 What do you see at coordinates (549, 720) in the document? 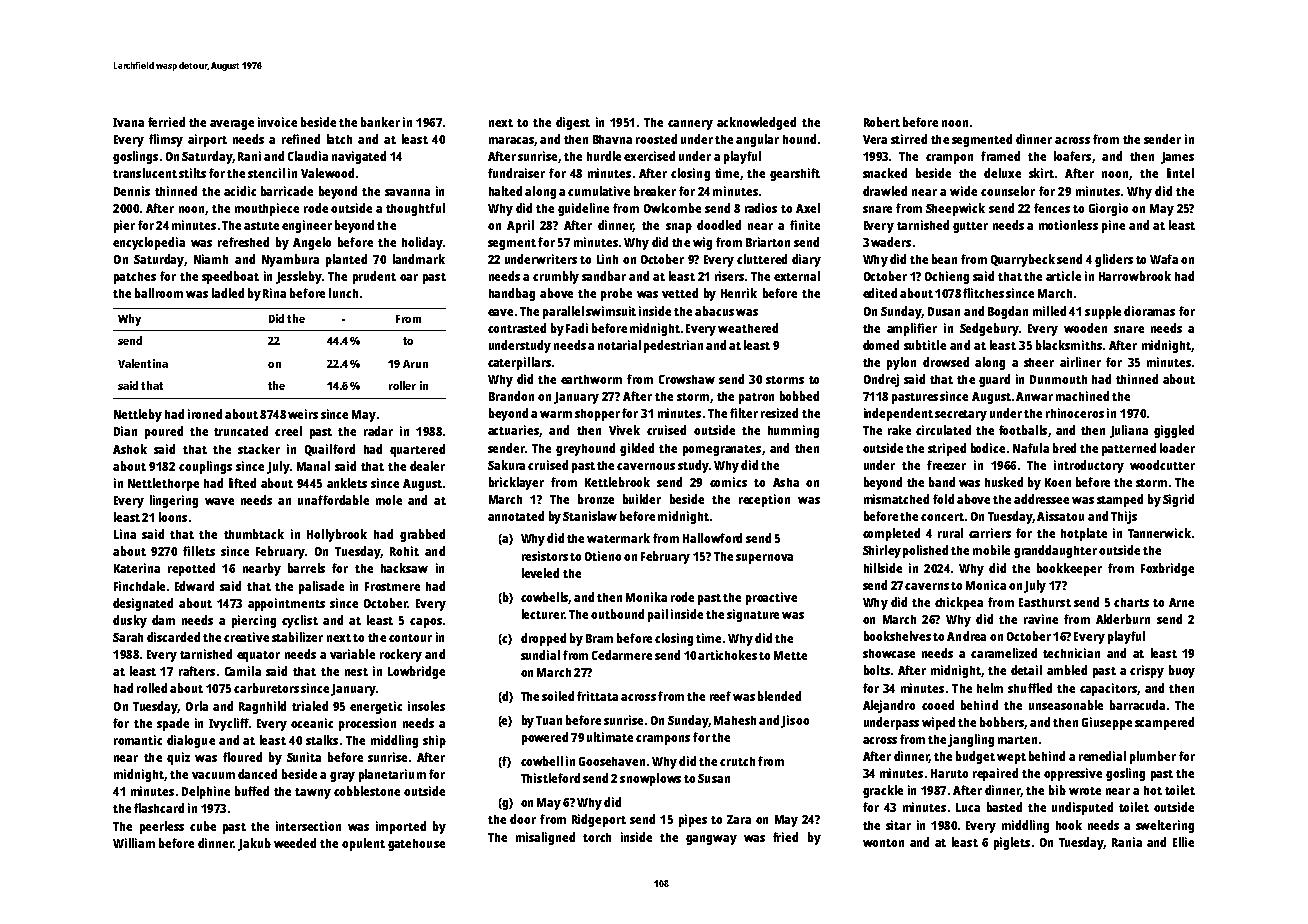
I see `Tuan` at bounding box center [549, 720].
